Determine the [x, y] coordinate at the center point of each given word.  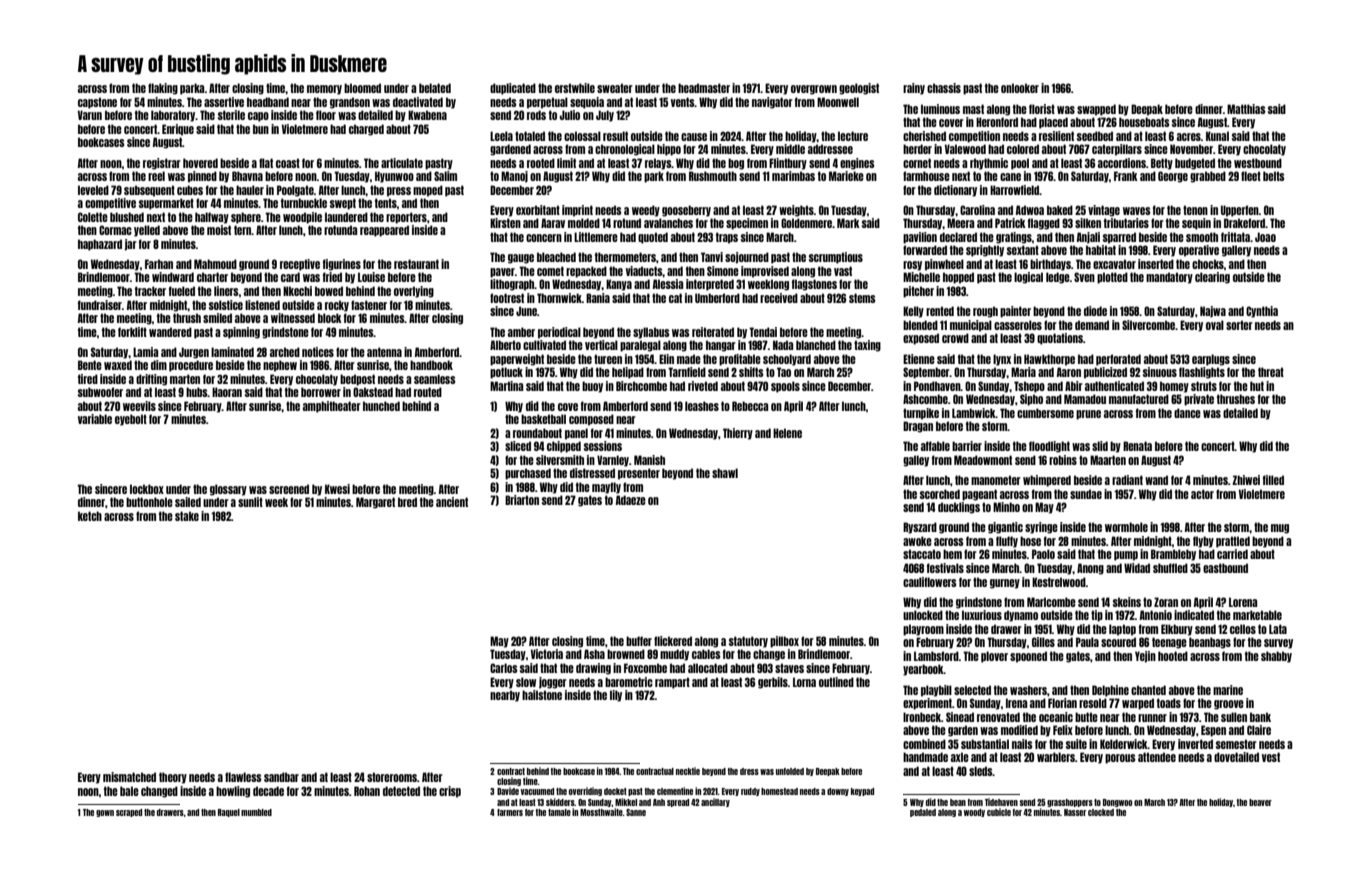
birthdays [1050, 265]
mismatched [129, 777]
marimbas [793, 176]
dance [1187, 413]
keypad [862, 792]
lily [616, 696]
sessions [603, 446]
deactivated [418, 102]
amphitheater [332, 407]
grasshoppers [1070, 803]
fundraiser [100, 305]
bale [129, 791]
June [526, 311]
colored [1023, 149]
